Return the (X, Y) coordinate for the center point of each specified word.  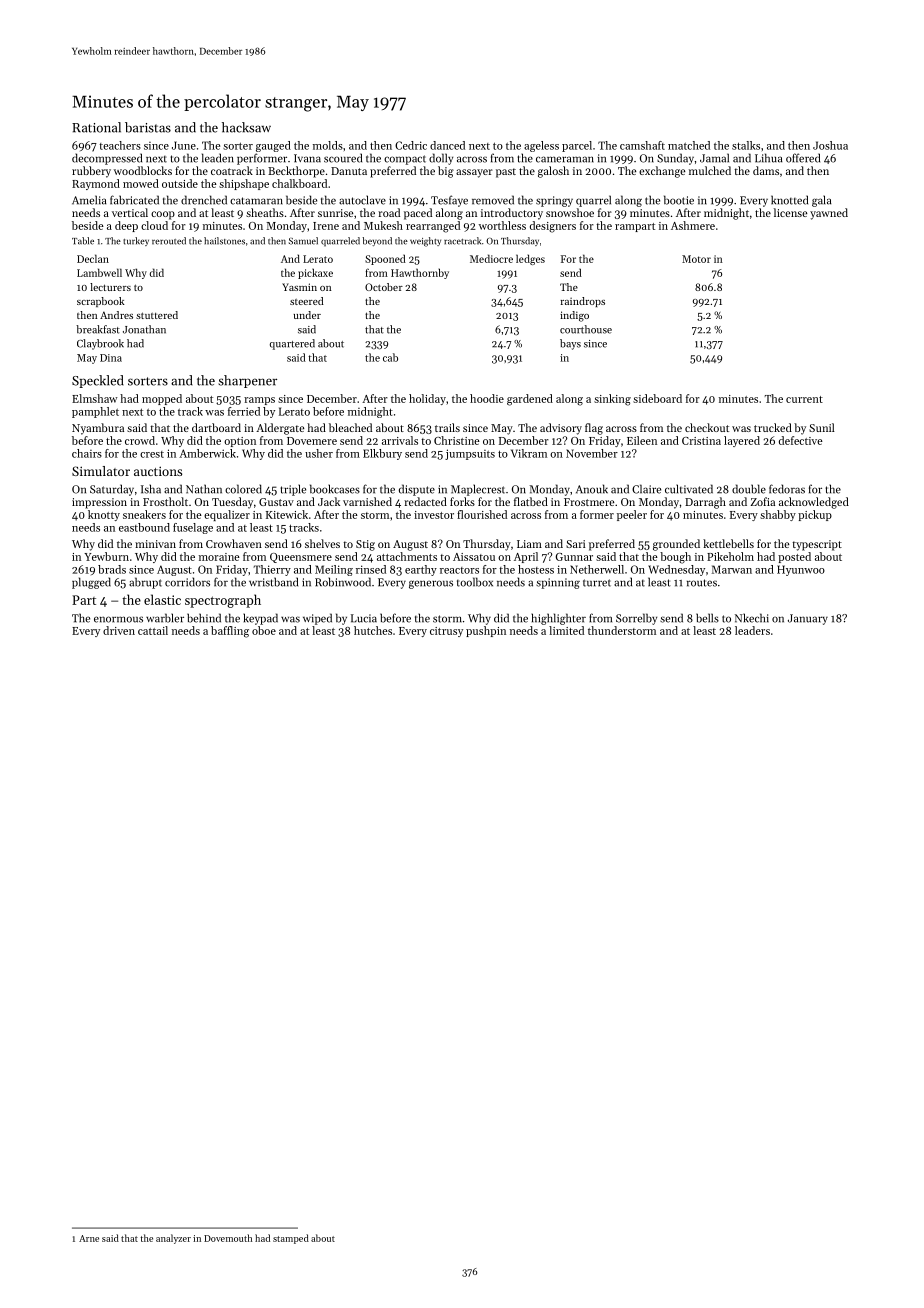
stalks (746, 145)
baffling (230, 632)
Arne (89, 1238)
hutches (373, 630)
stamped (291, 1239)
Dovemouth (228, 1238)
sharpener (247, 381)
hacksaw (246, 127)
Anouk (592, 489)
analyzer (173, 1239)
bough (675, 558)
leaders (752, 630)
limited (566, 630)
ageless (541, 146)
